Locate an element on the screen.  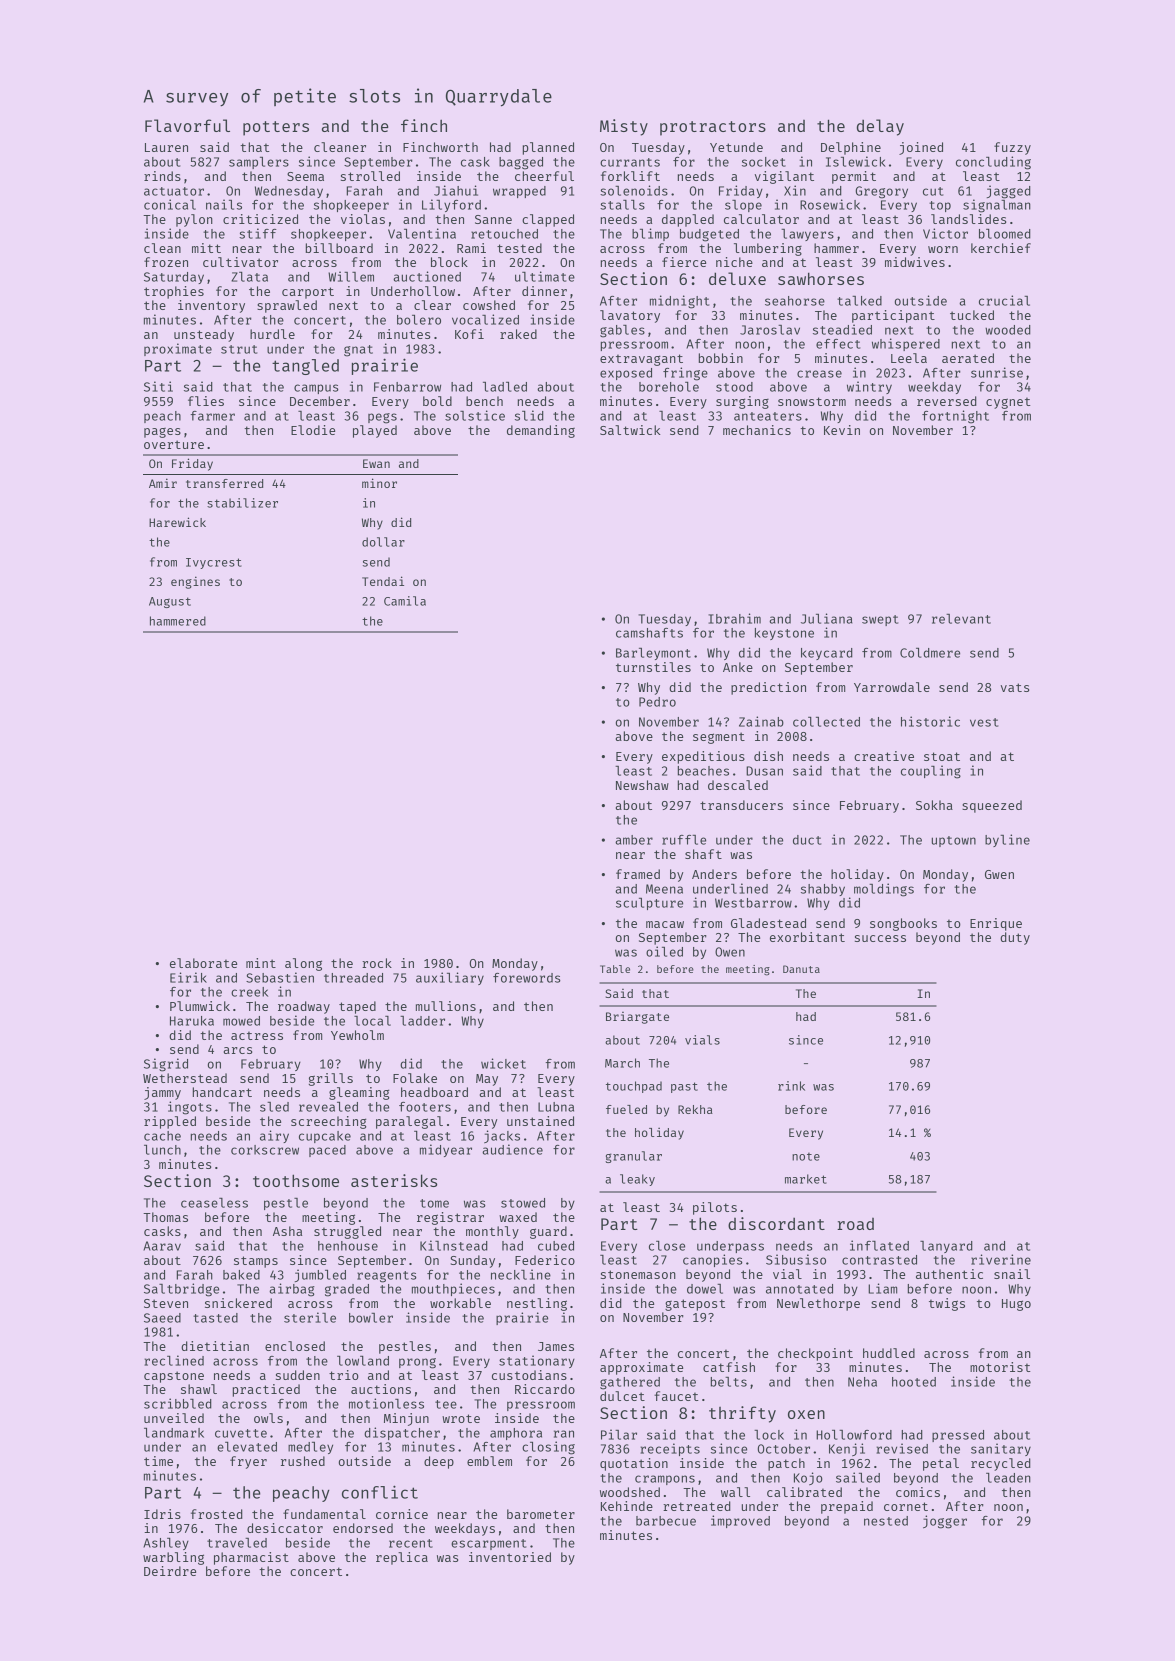
riverine is located at coordinates (1001, 1259).
